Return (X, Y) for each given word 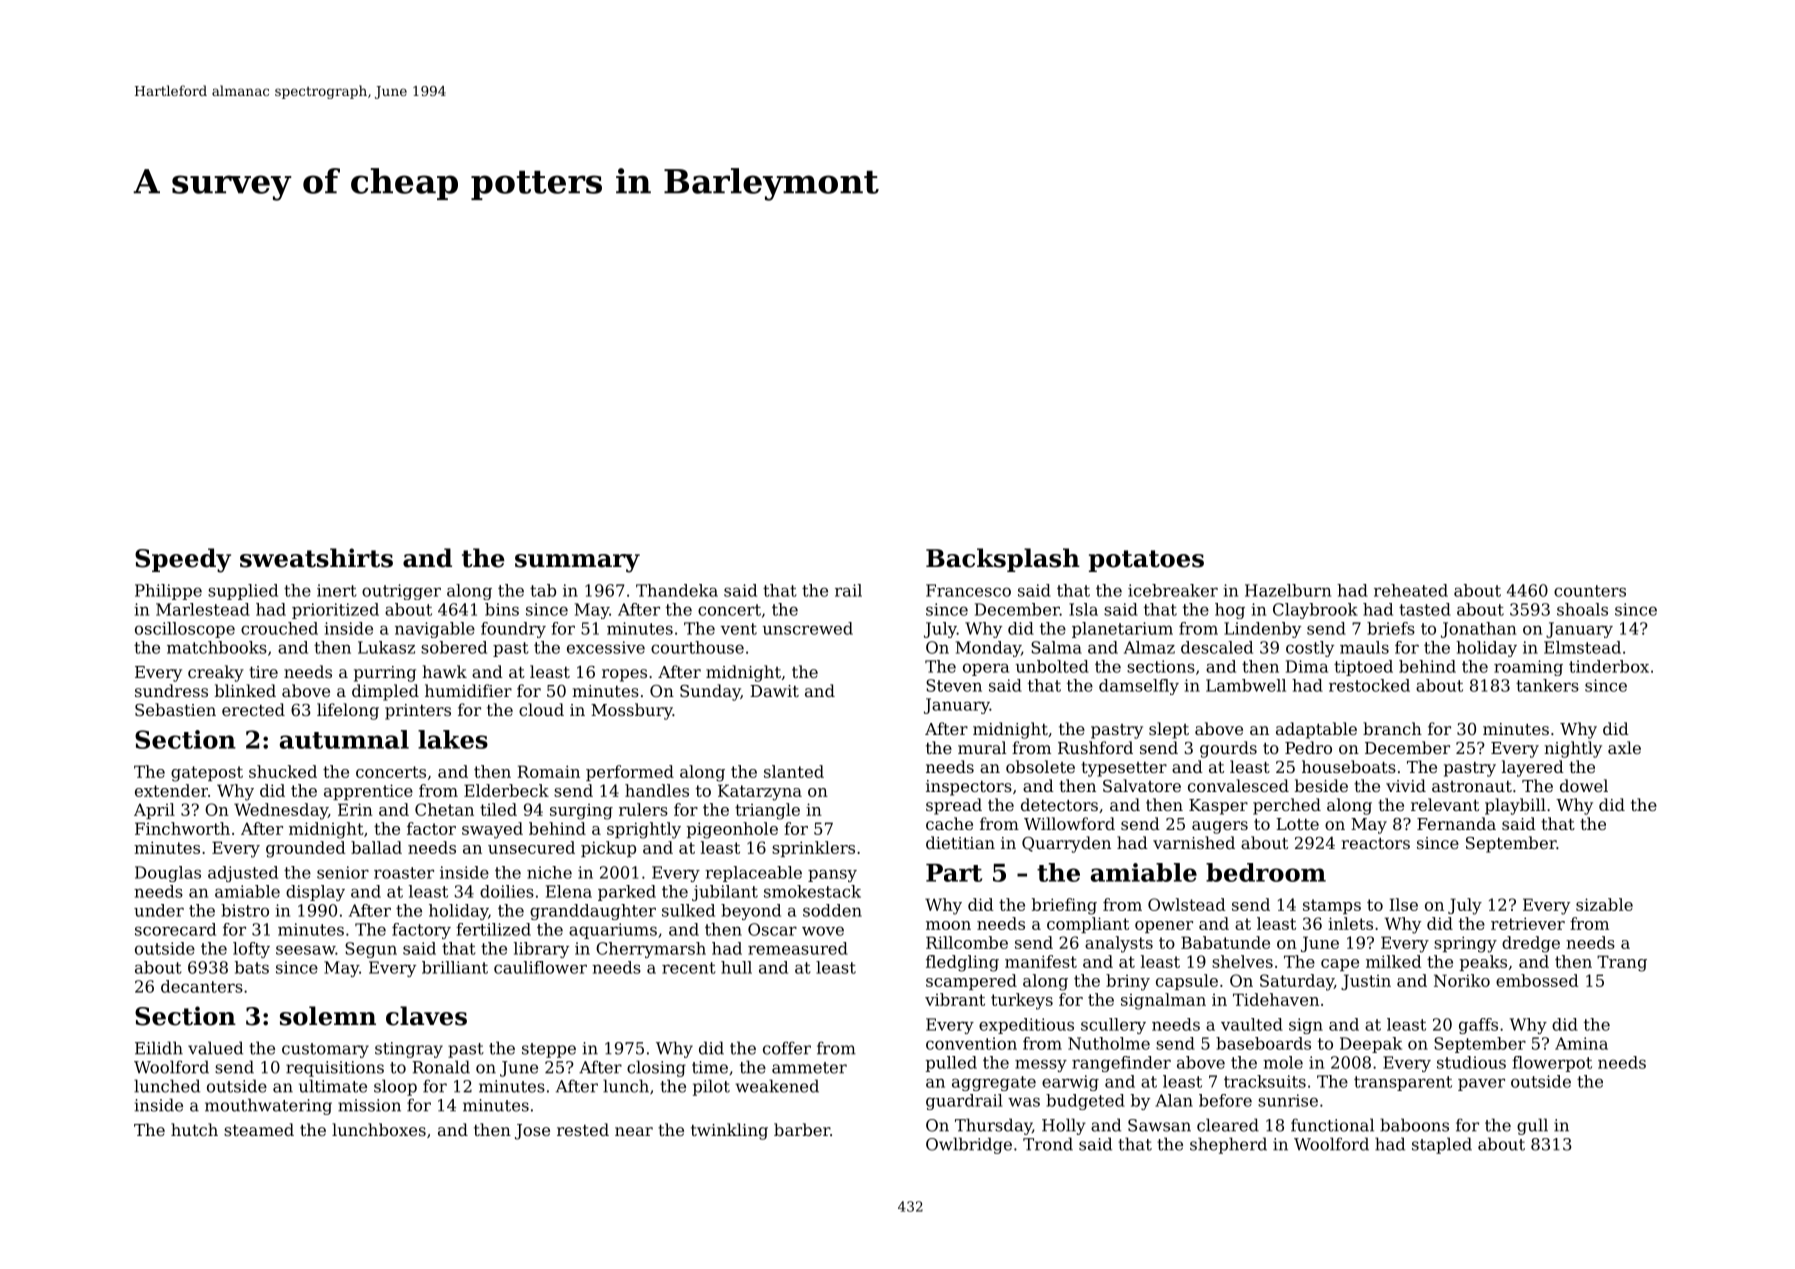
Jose (532, 1132)
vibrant (955, 999)
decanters (202, 986)
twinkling (729, 1131)
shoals (1582, 609)
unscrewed (808, 628)
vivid (1406, 785)
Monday (988, 649)
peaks (1483, 963)
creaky (216, 673)
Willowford (1069, 823)
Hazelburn (1288, 590)
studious (1471, 1062)
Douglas (168, 874)
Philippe (168, 592)
